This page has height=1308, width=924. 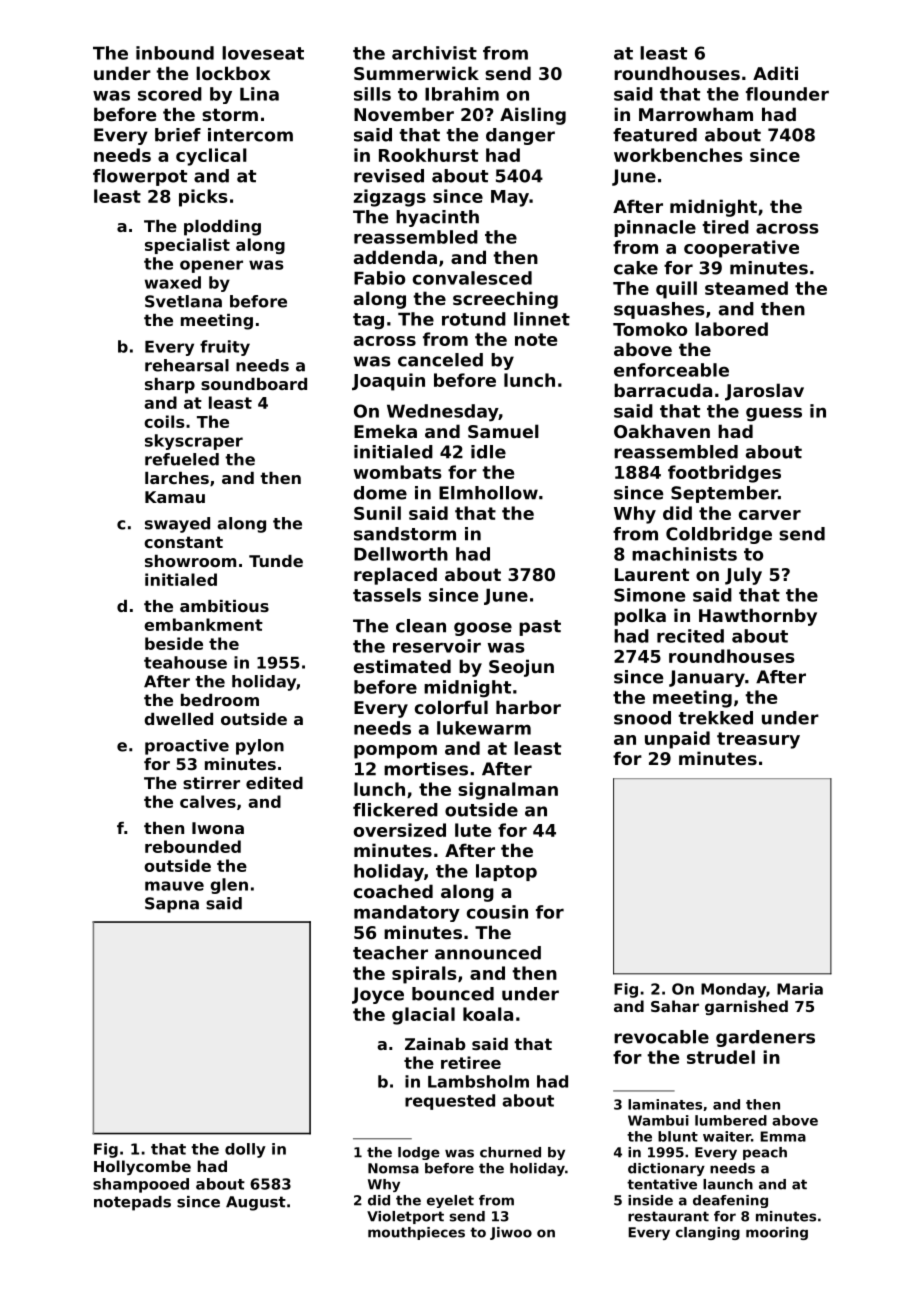 I want to click on Jiwoo, so click(x=511, y=1233).
